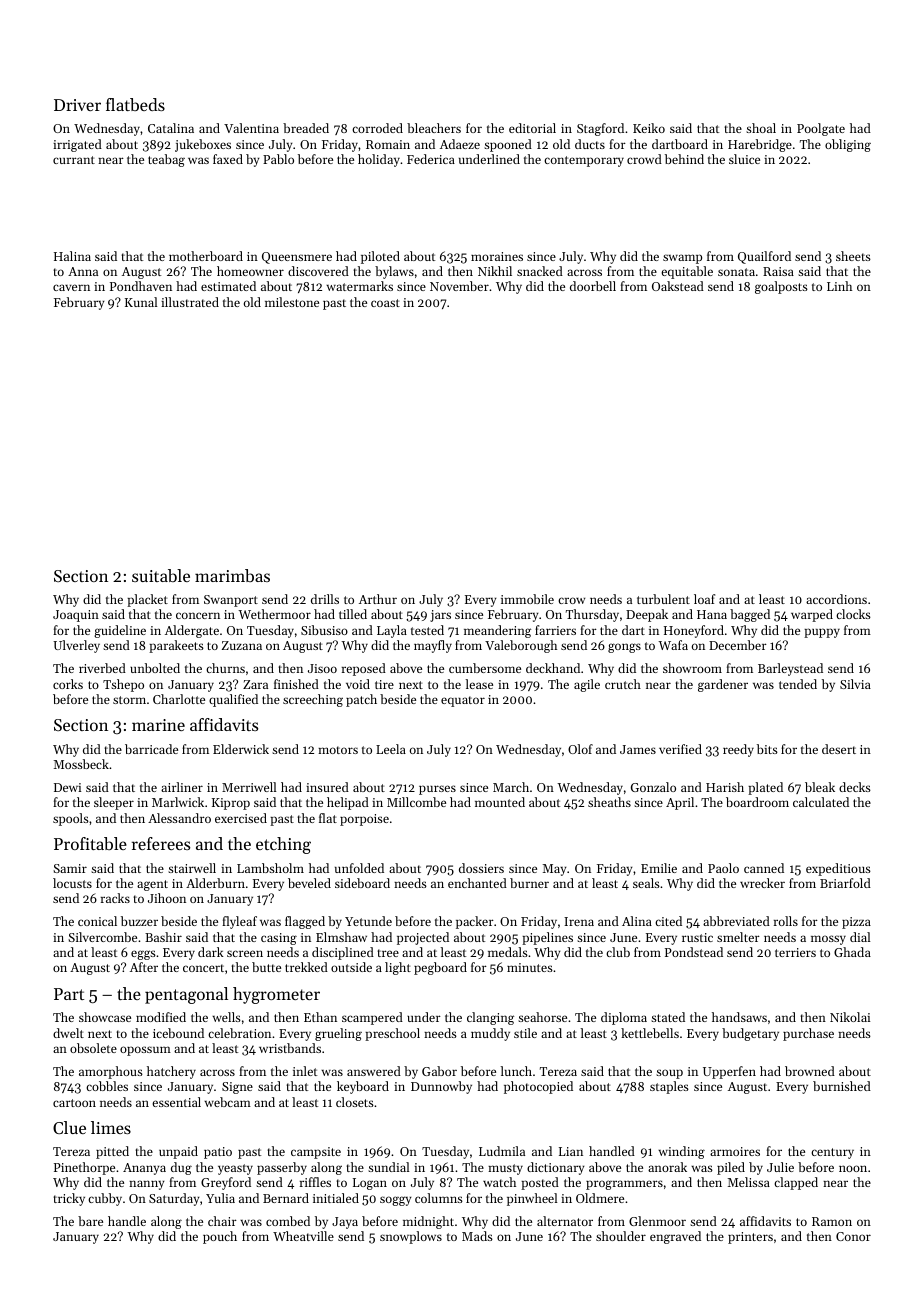  What do you see at coordinates (764, 257) in the screenshot?
I see `Quailford` at bounding box center [764, 257].
